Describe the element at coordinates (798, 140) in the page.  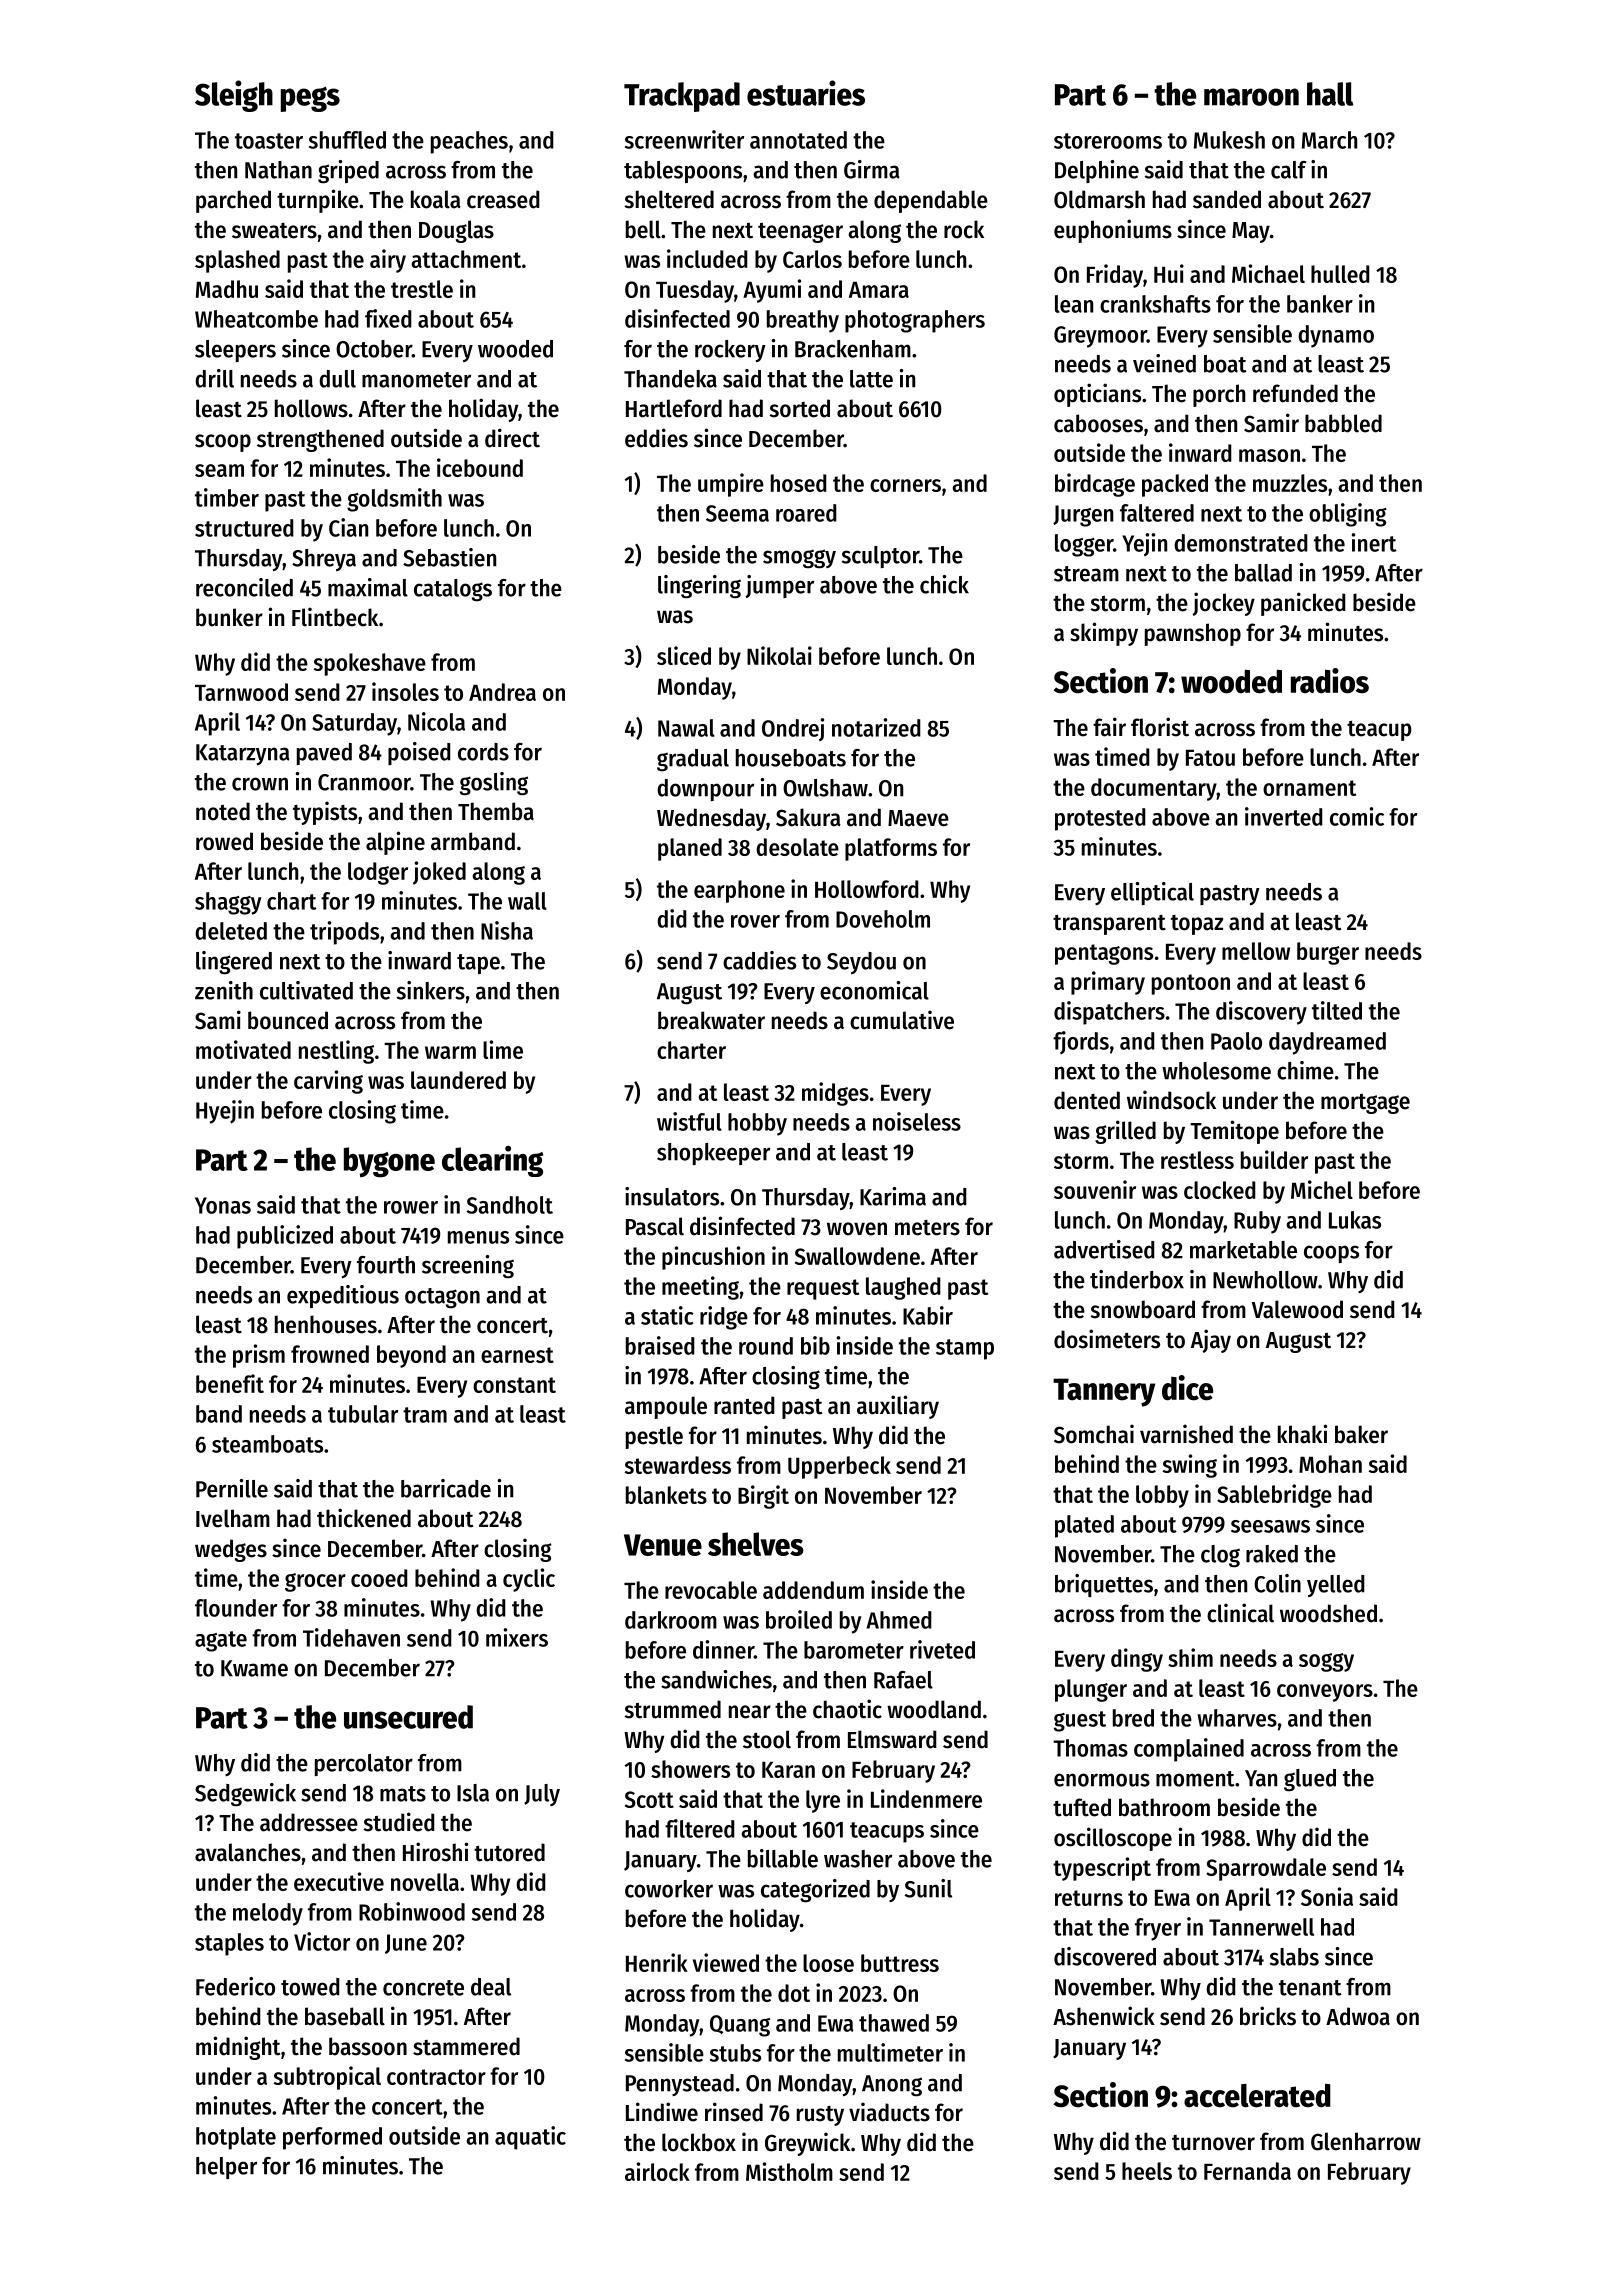
I see `annotated` at that location.
